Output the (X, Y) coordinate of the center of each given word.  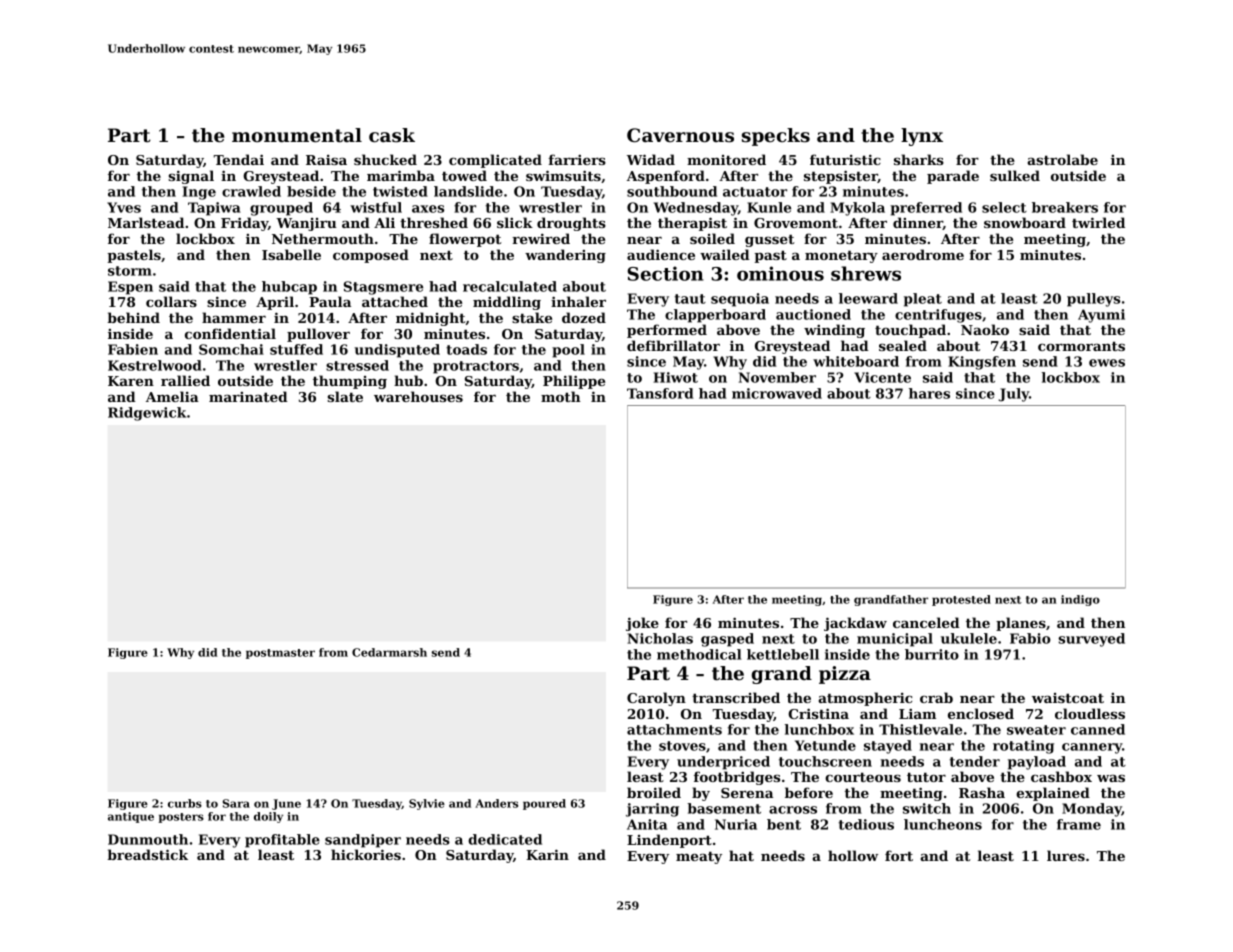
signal (191, 177)
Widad (651, 159)
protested (961, 600)
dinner (918, 223)
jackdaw (855, 624)
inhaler (578, 301)
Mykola (857, 209)
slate (345, 396)
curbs (185, 803)
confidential (230, 333)
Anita (647, 824)
